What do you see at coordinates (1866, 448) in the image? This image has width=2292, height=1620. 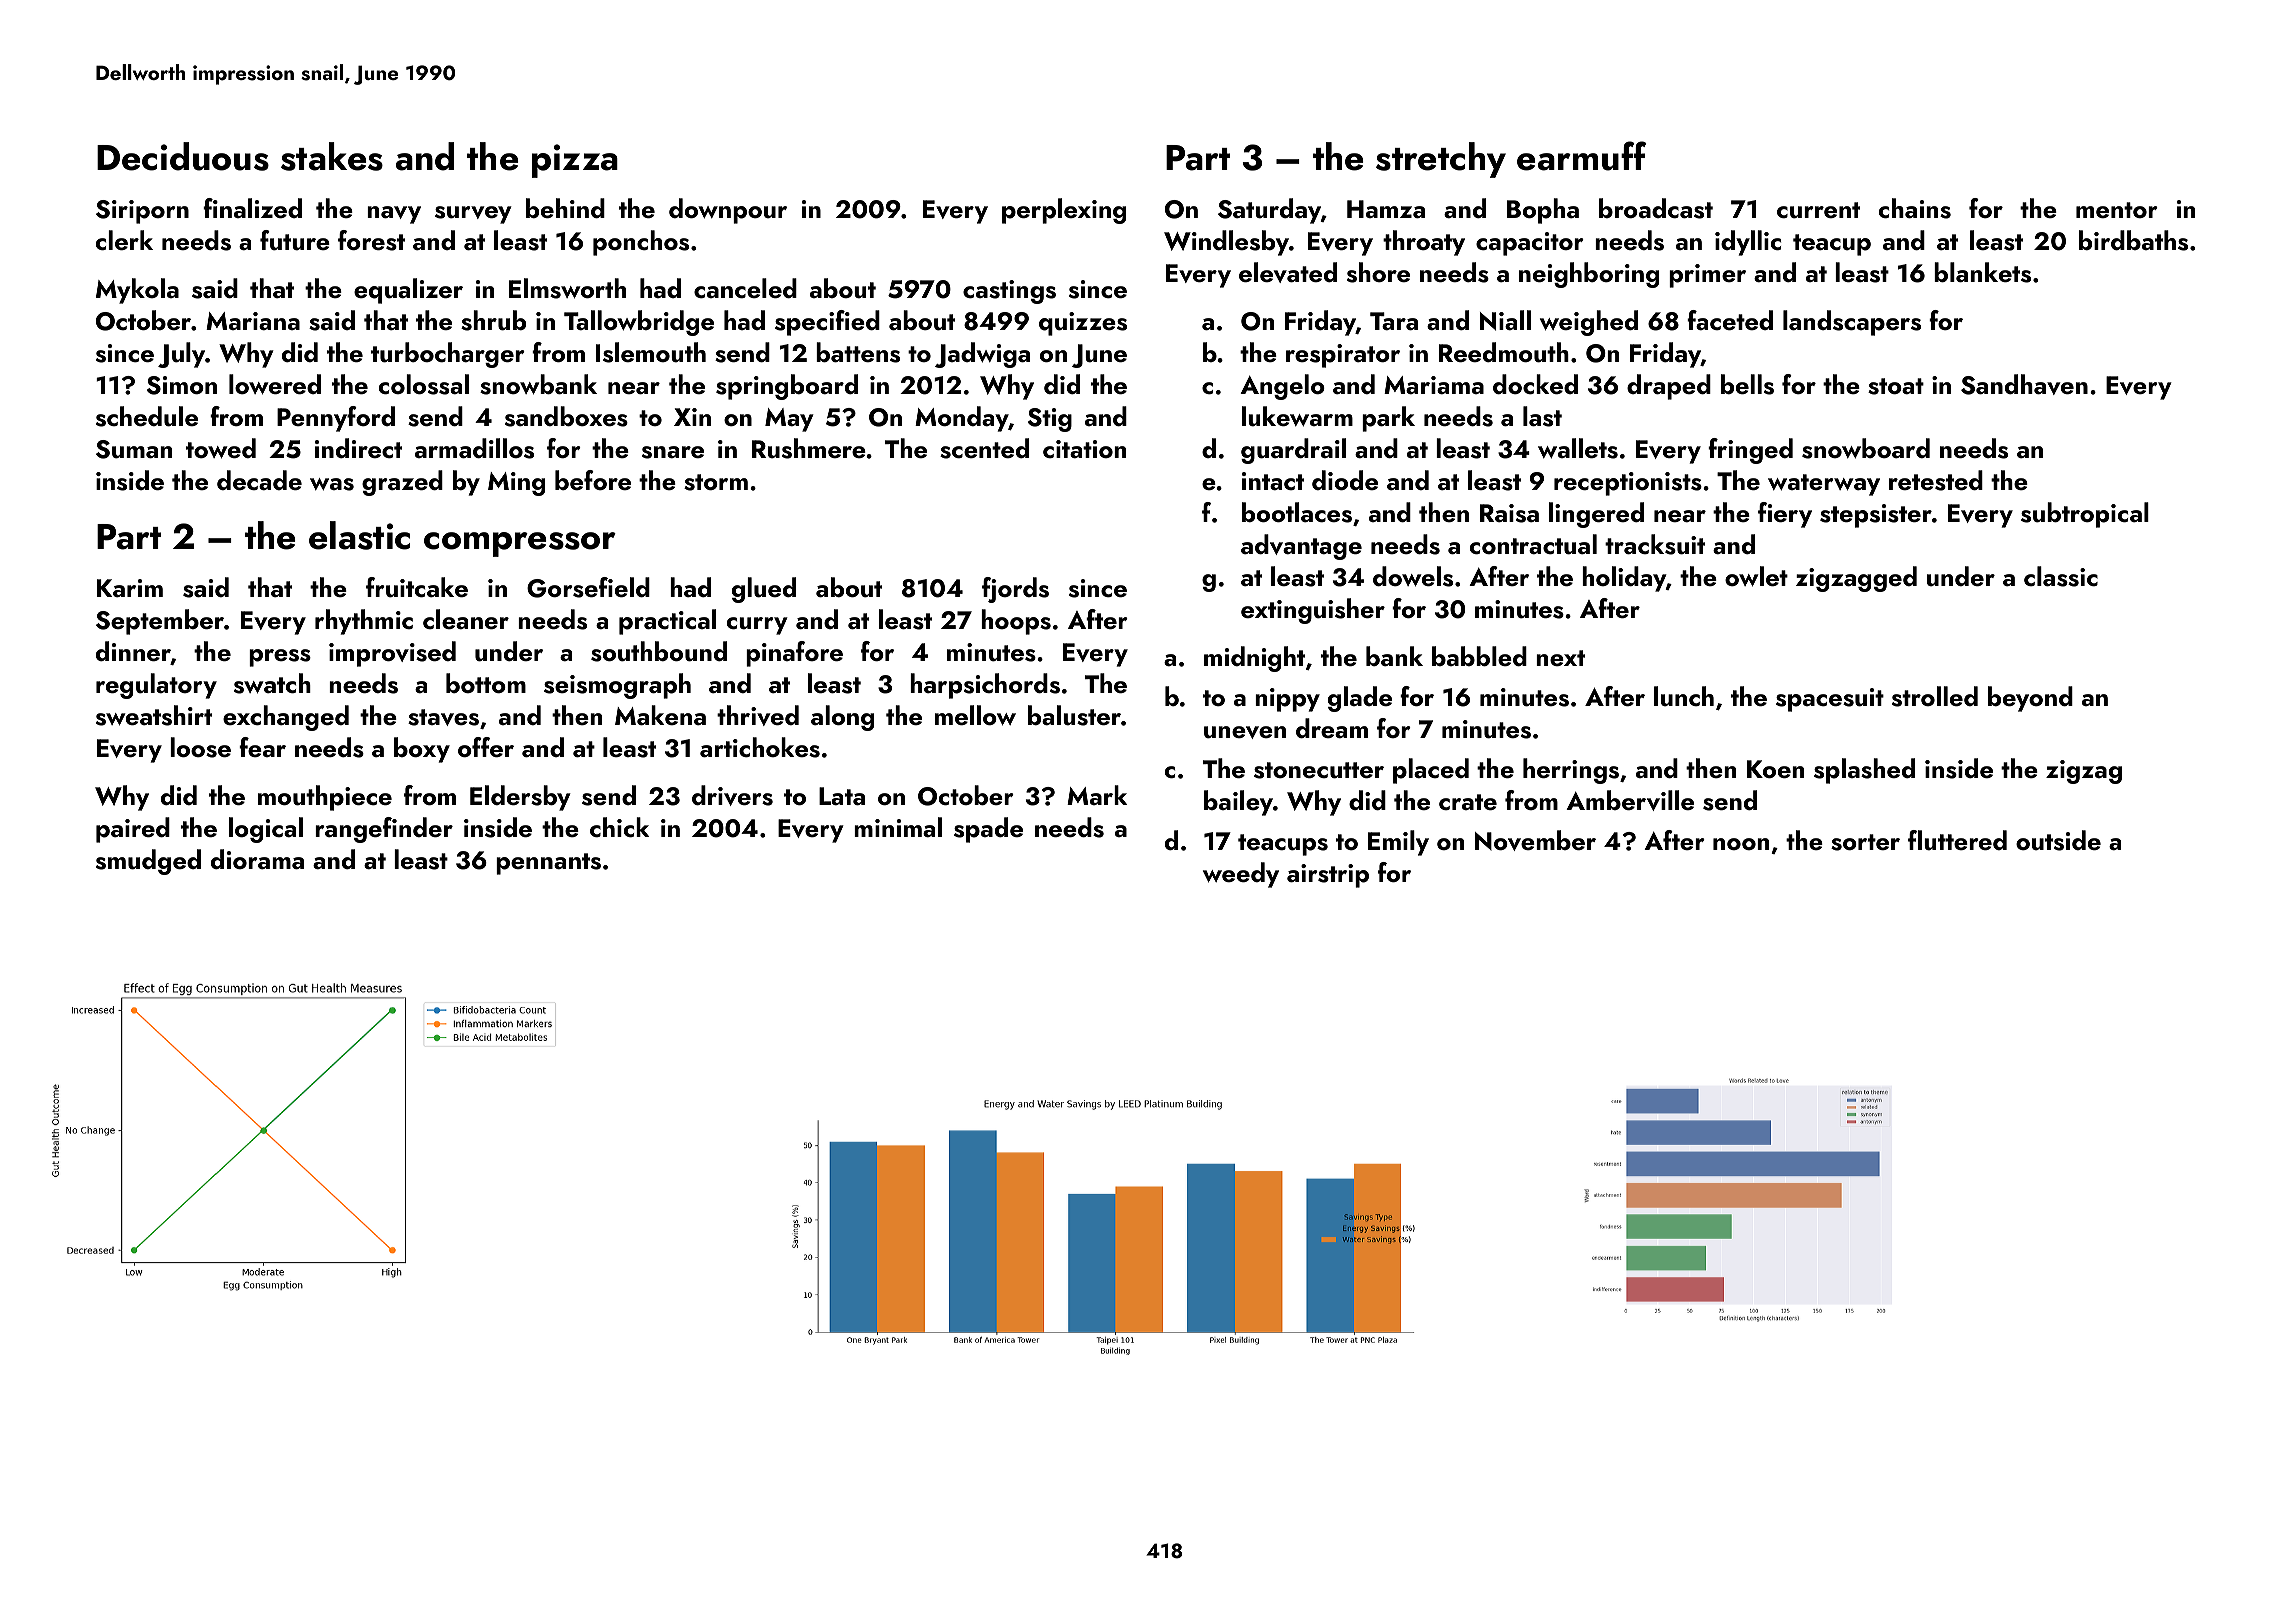 I see `snowboard` at bounding box center [1866, 448].
